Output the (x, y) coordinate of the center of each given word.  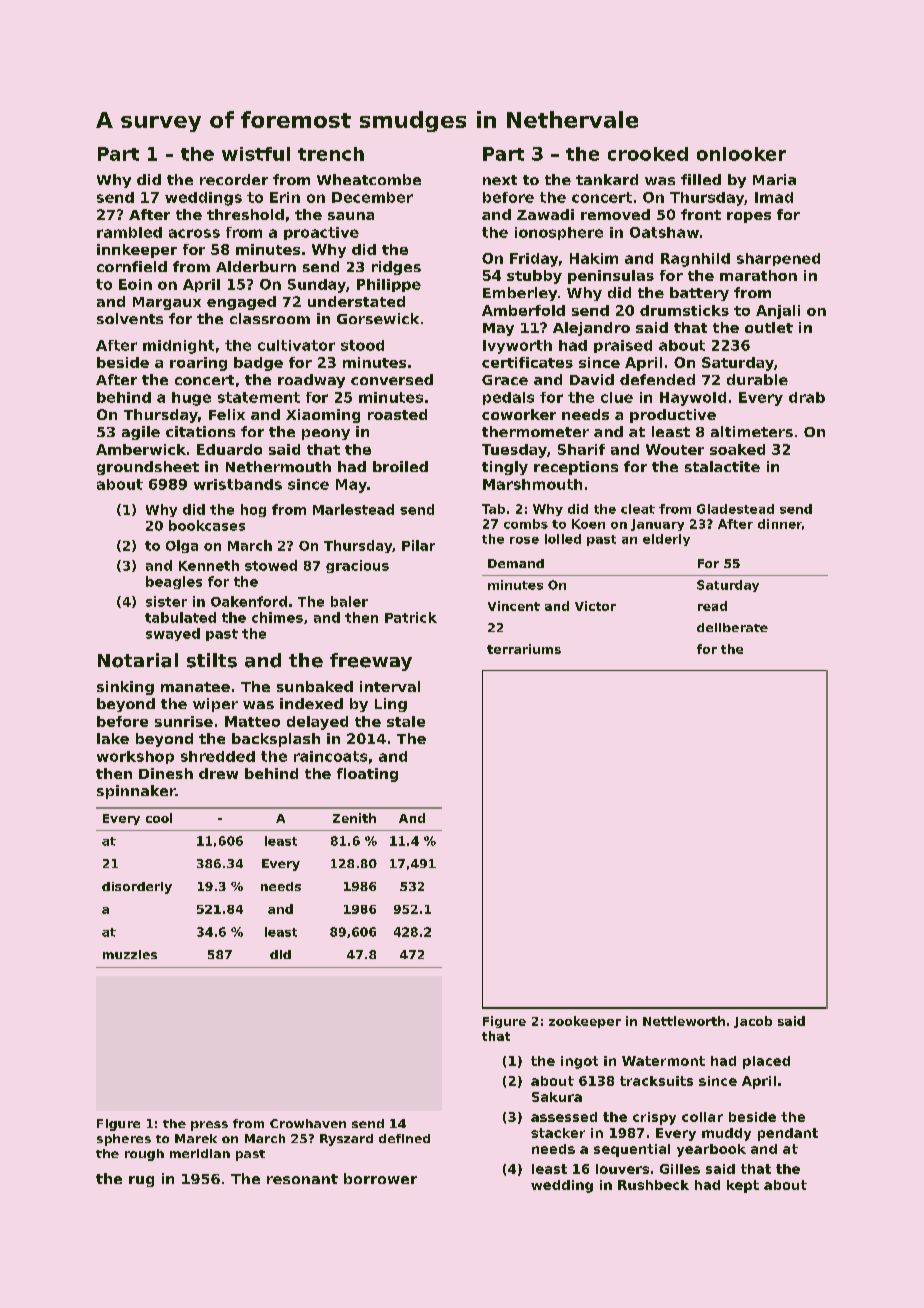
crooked (648, 154)
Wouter (675, 449)
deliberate (732, 627)
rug (141, 1181)
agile (141, 433)
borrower (380, 1178)
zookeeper (585, 1022)
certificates (527, 362)
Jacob (753, 1022)
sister (166, 601)
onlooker (741, 154)
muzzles (130, 954)
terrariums (524, 649)
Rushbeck (653, 1185)
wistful (256, 154)
